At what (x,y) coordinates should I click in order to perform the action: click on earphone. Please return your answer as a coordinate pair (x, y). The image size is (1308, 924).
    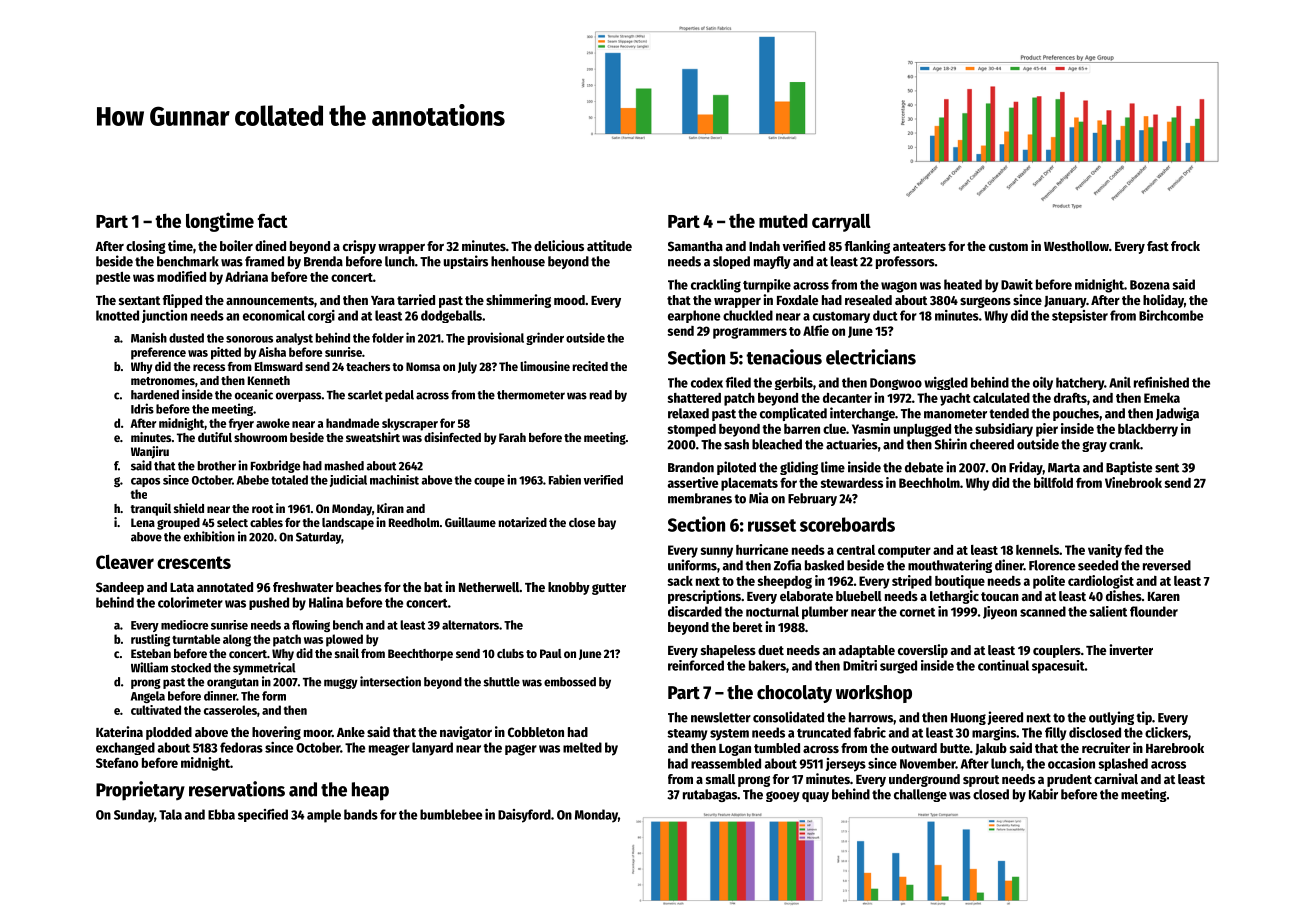
    Looking at the image, I should click on (694, 316).
